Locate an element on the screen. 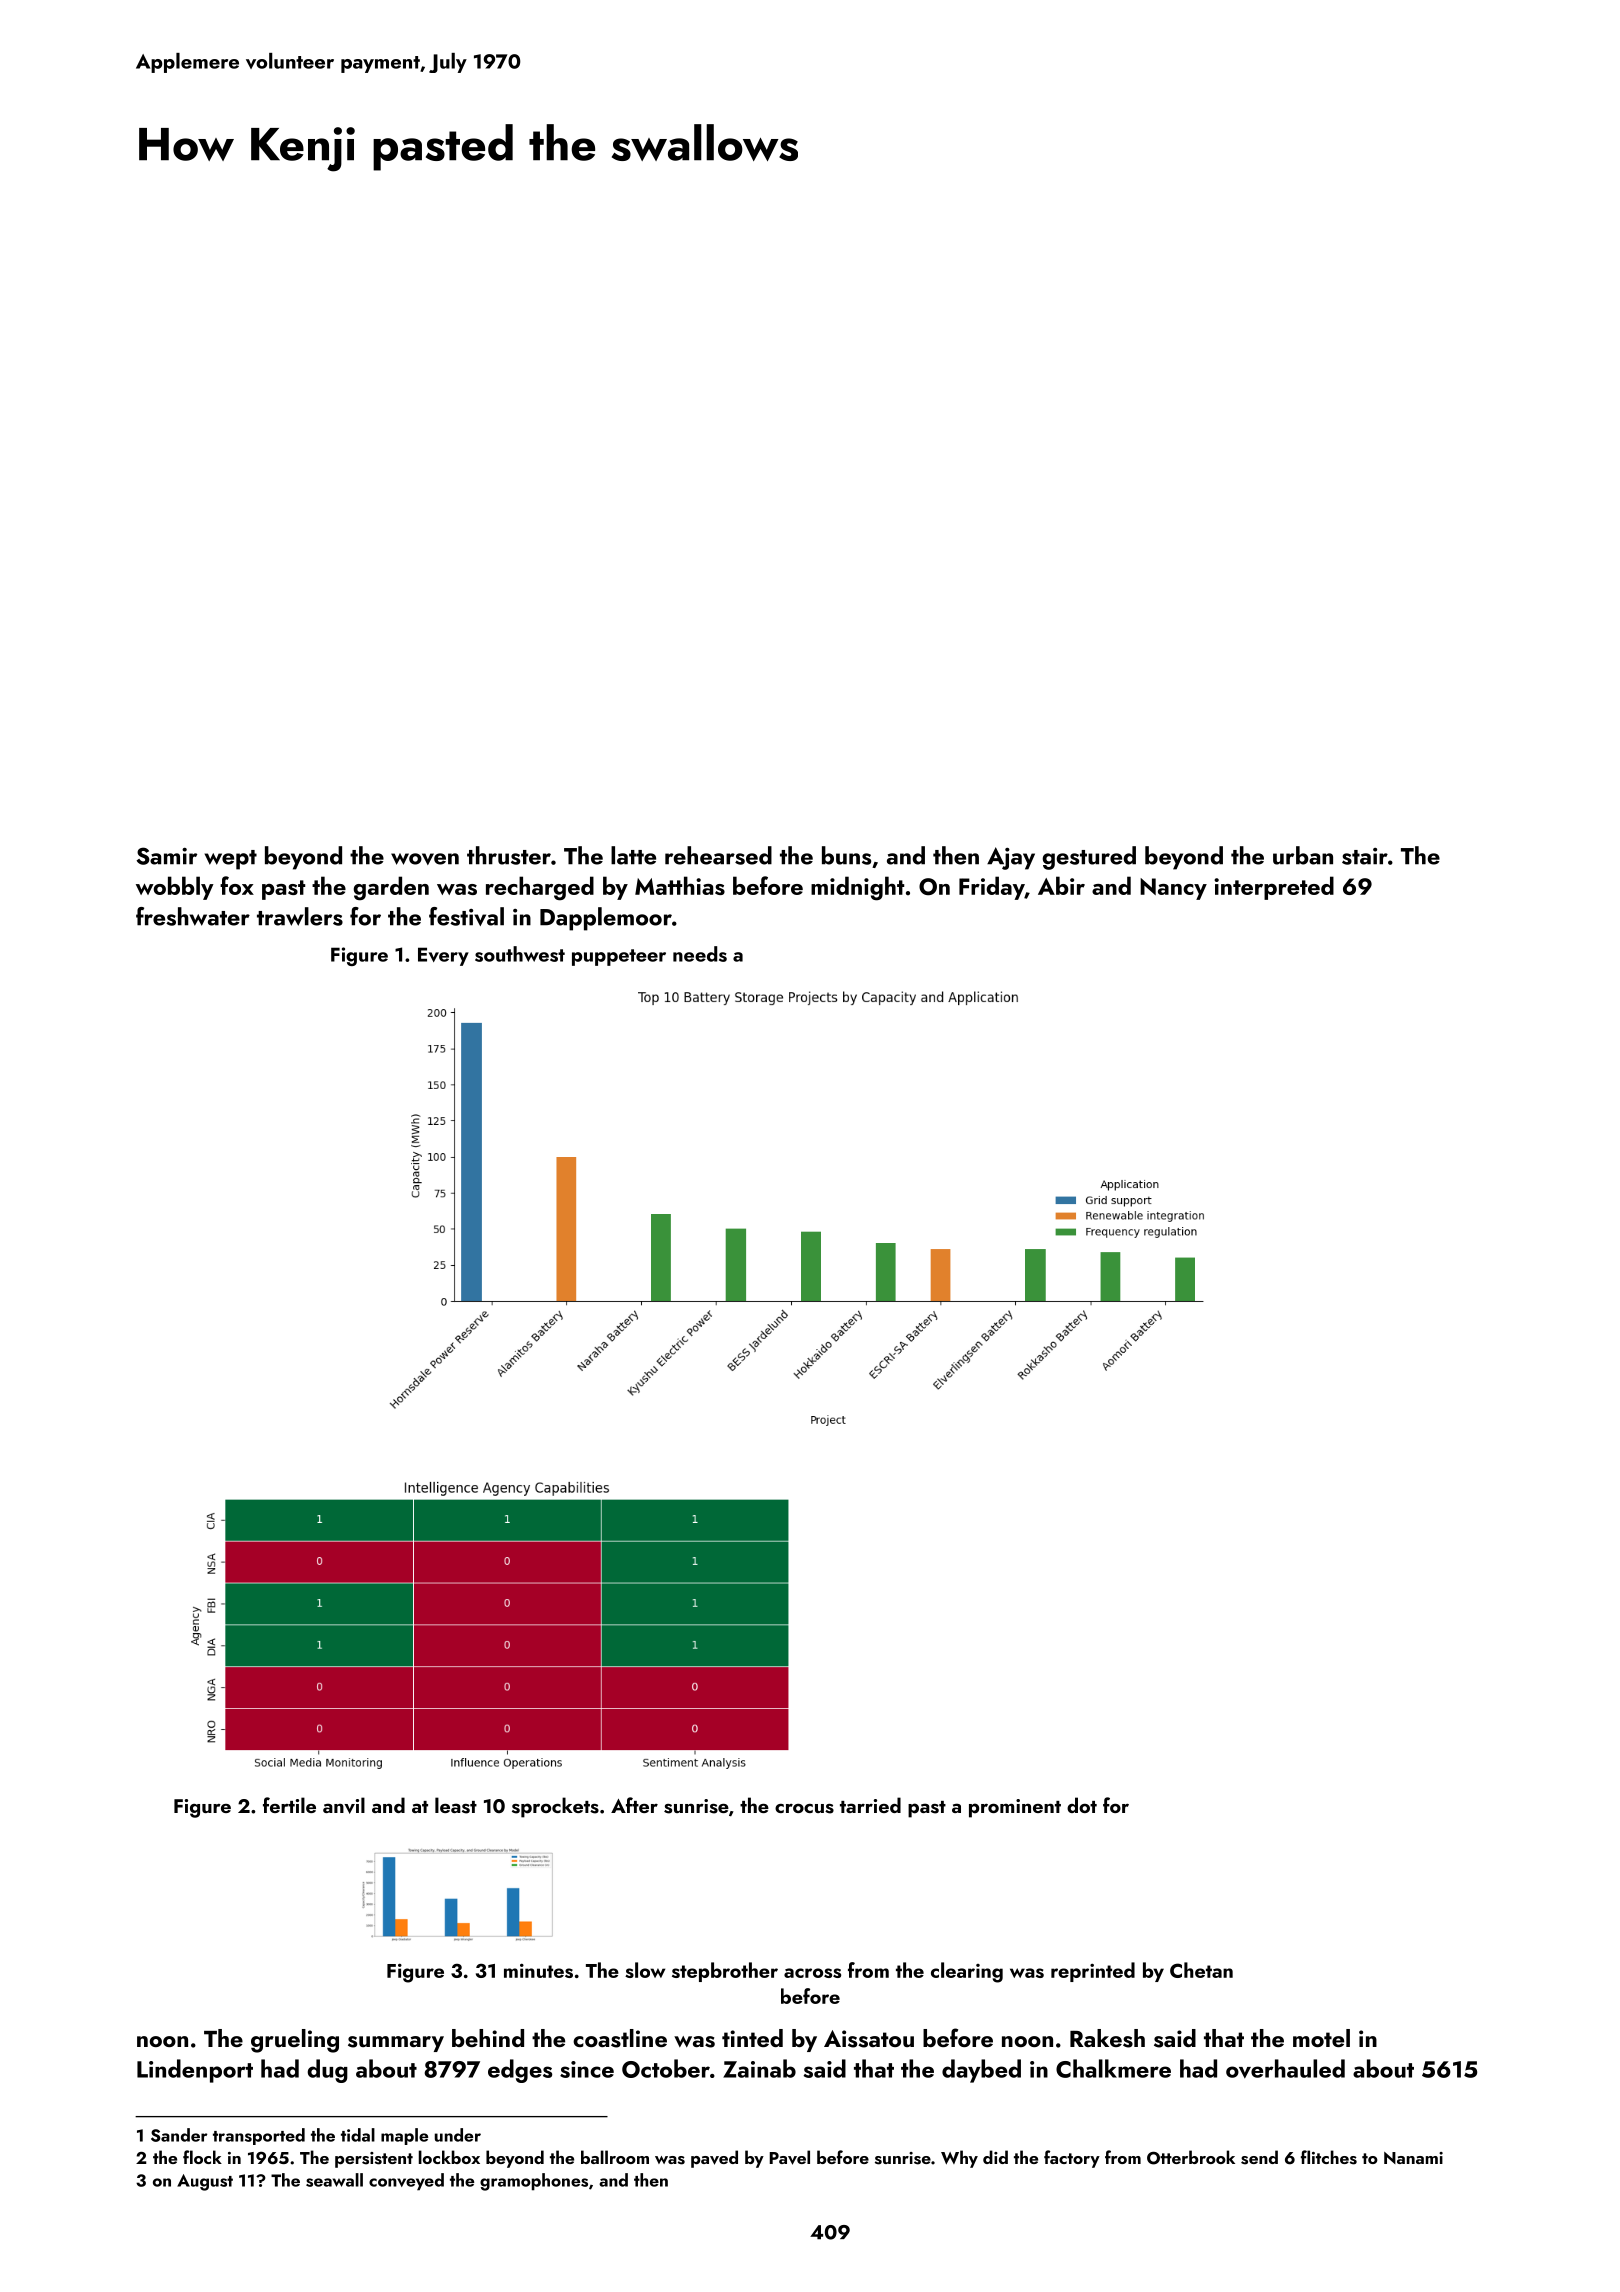  Pavel is located at coordinates (790, 2157).
